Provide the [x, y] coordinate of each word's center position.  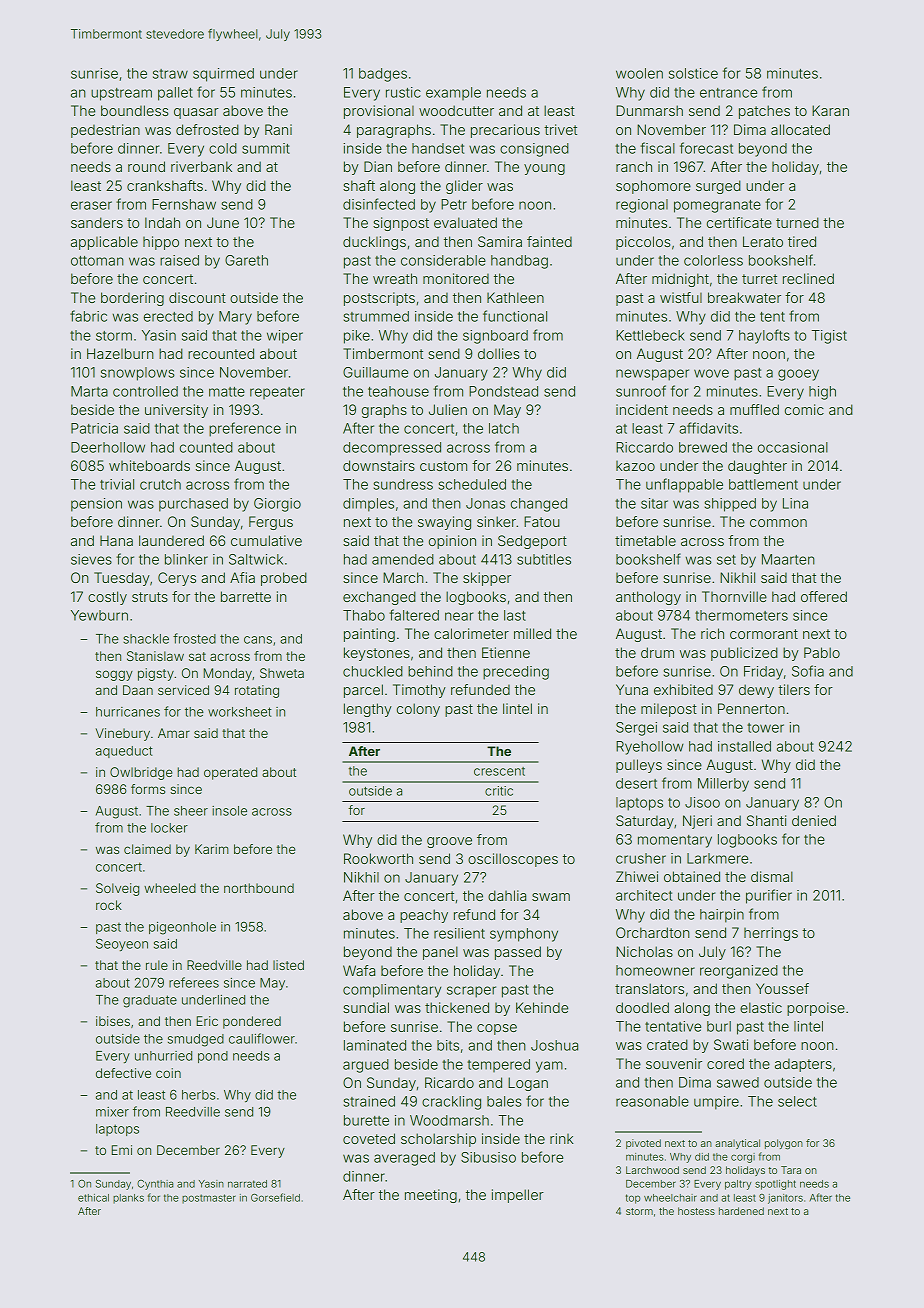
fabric [88, 316]
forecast [706, 148]
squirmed [223, 75]
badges [383, 75]
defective [123, 1073]
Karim [212, 849]
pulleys [639, 766]
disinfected [379, 204]
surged [718, 187]
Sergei [636, 729]
